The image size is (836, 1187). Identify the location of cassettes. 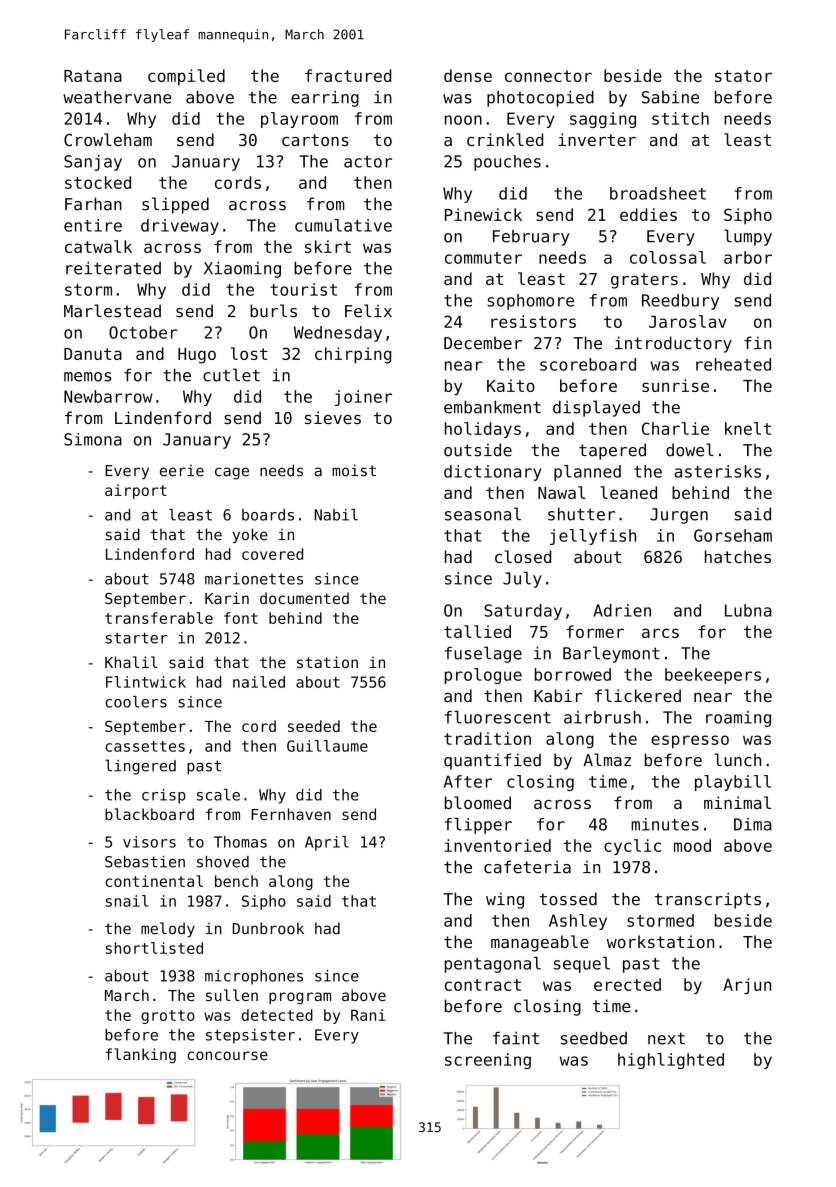
(145, 746).
